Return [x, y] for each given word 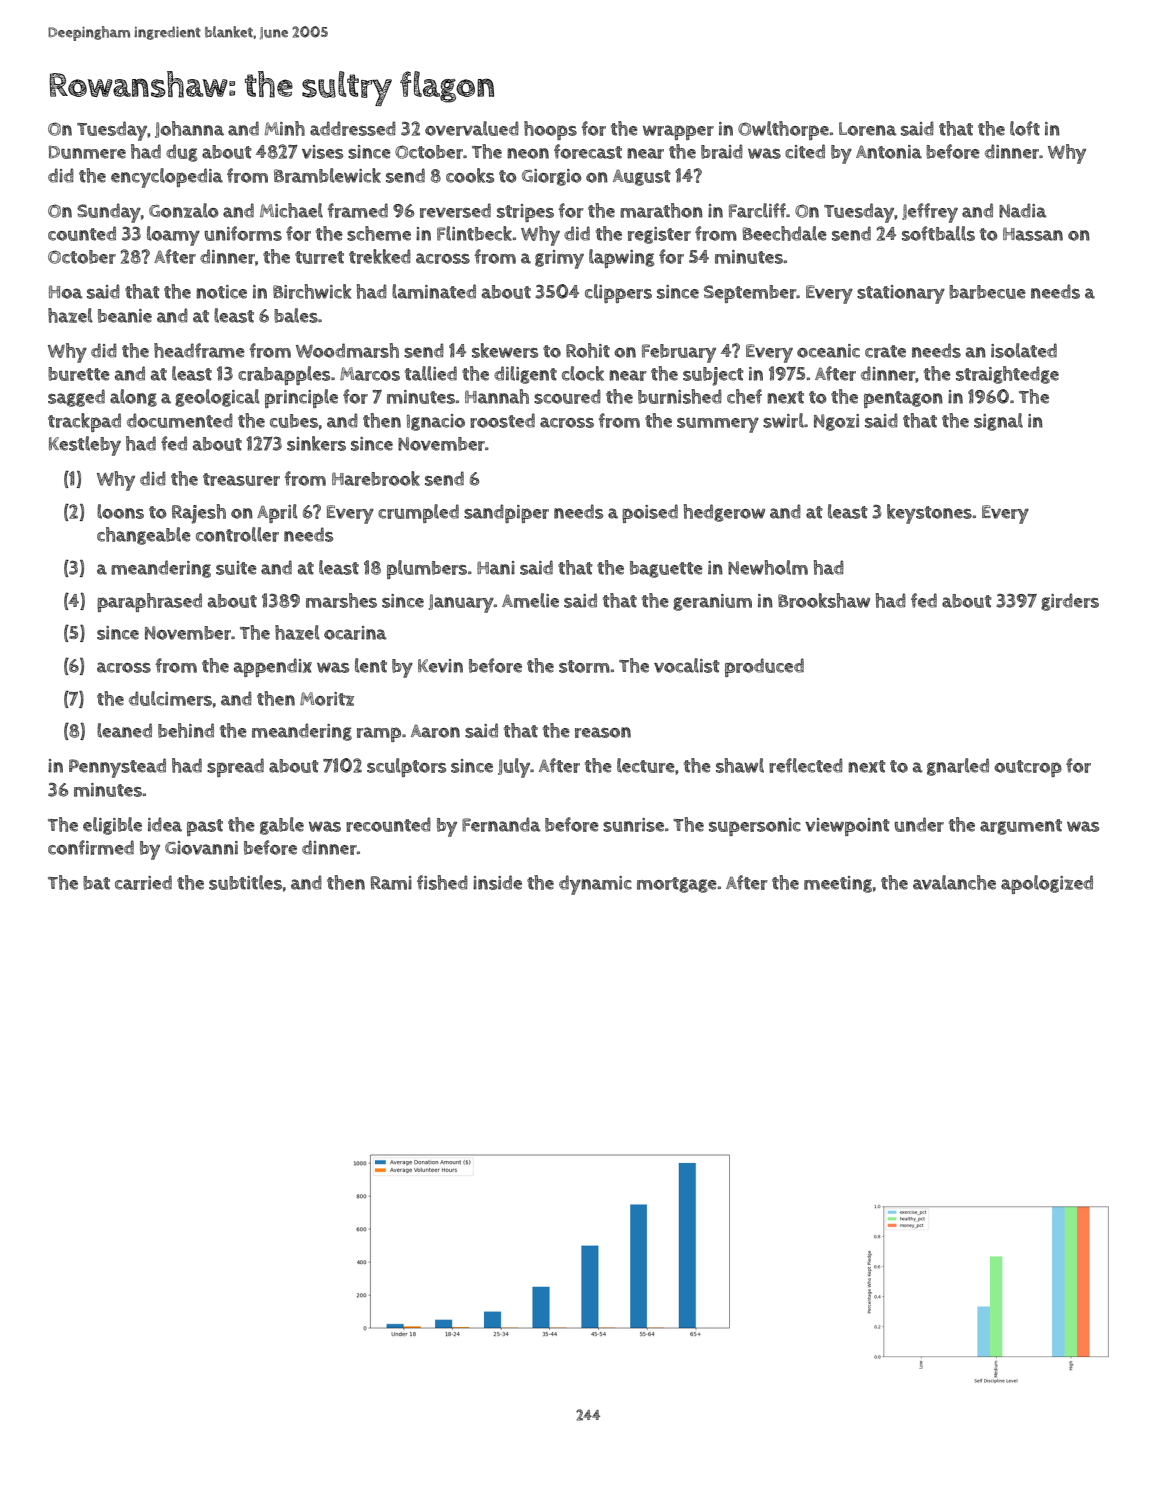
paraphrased [149, 602]
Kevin [440, 666]
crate [885, 351]
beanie [125, 316]
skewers [505, 350]
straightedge [1007, 375]
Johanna [189, 129]
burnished [680, 396]
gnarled [958, 767]
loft [1025, 128]
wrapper [678, 132]
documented [180, 420]
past [205, 827]
